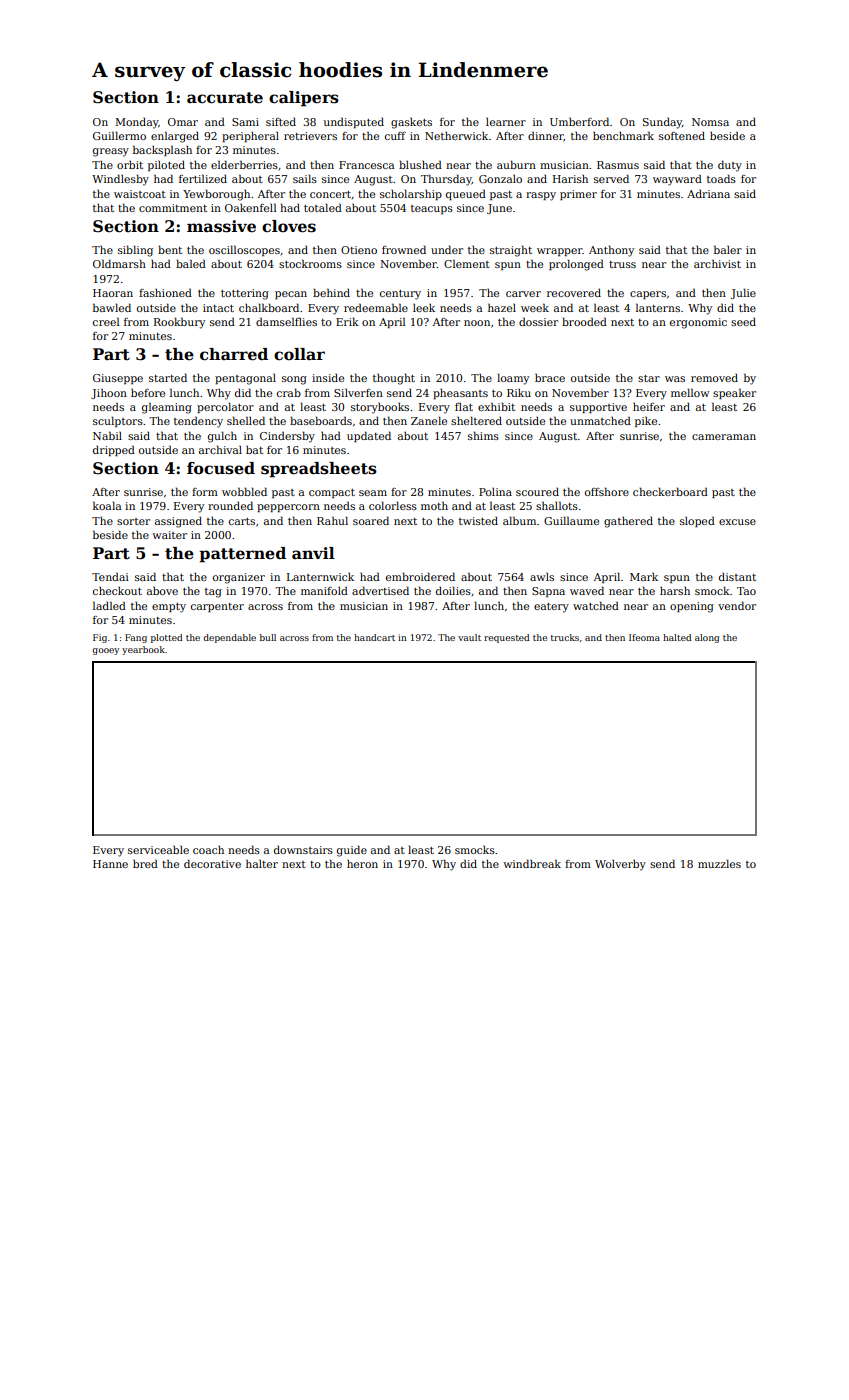 The image size is (849, 1400). What do you see at coordinates (118, 379) in the screenshot?
I see `Giuseppe` at bounding box center [118, 379].
